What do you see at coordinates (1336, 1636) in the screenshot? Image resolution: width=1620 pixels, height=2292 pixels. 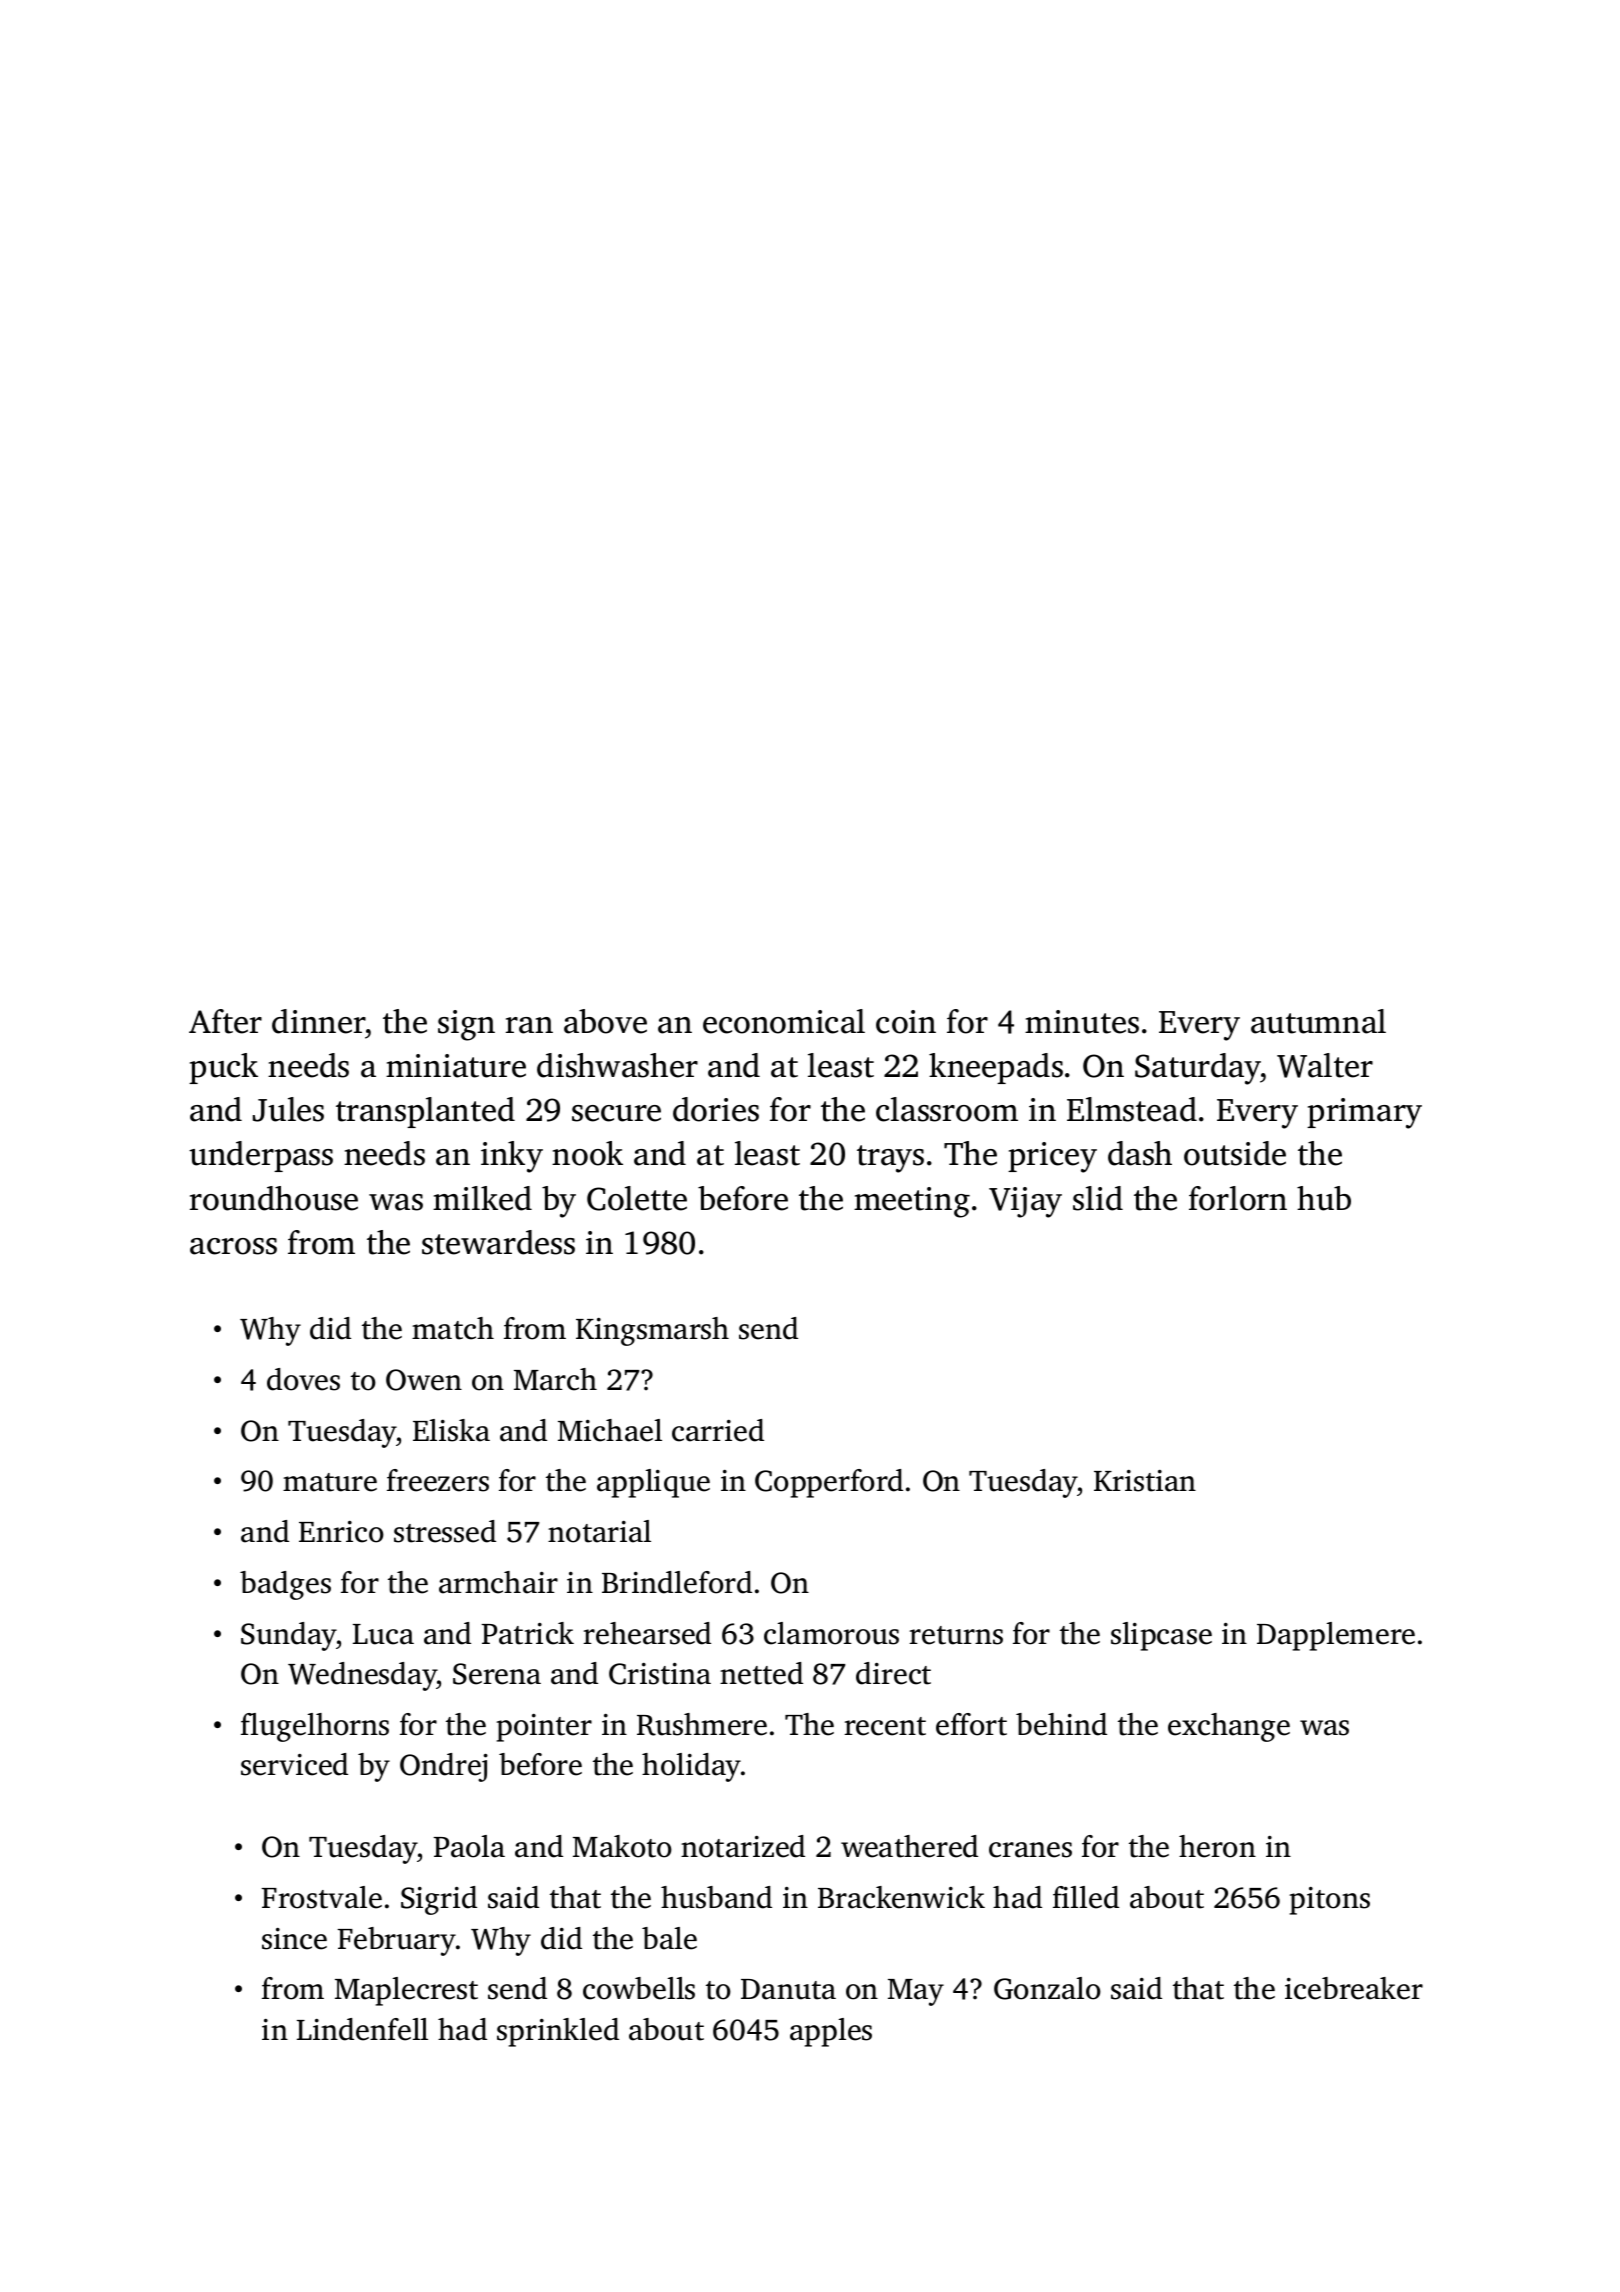 I see `Dapplemere` at bounding box center [1336, 1636].
